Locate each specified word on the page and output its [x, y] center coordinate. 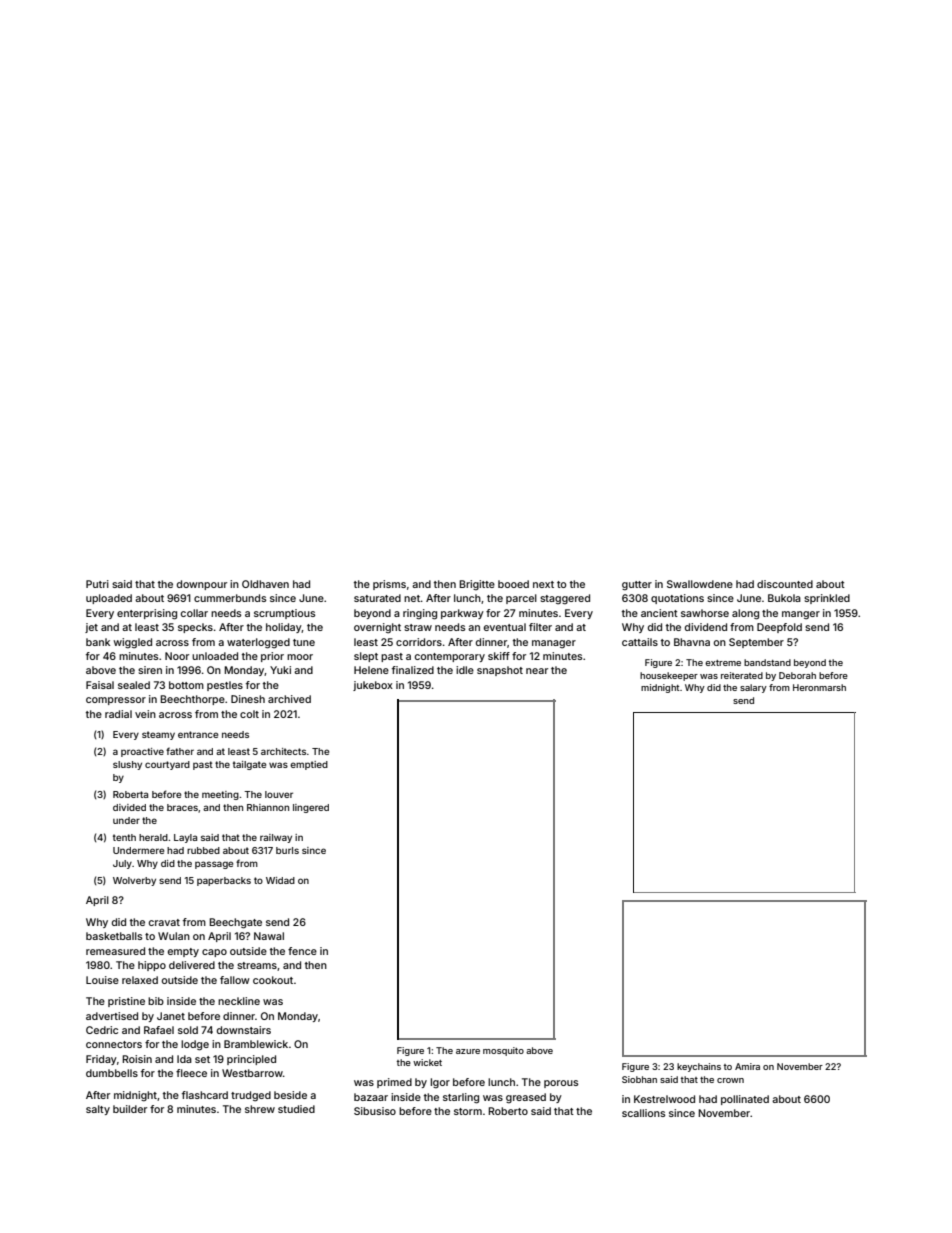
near [537, 671]
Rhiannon [268, 807]
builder [130, 1109]
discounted [785, 584]
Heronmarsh [819, 687]
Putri [97, 584]
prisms [389, 585]
